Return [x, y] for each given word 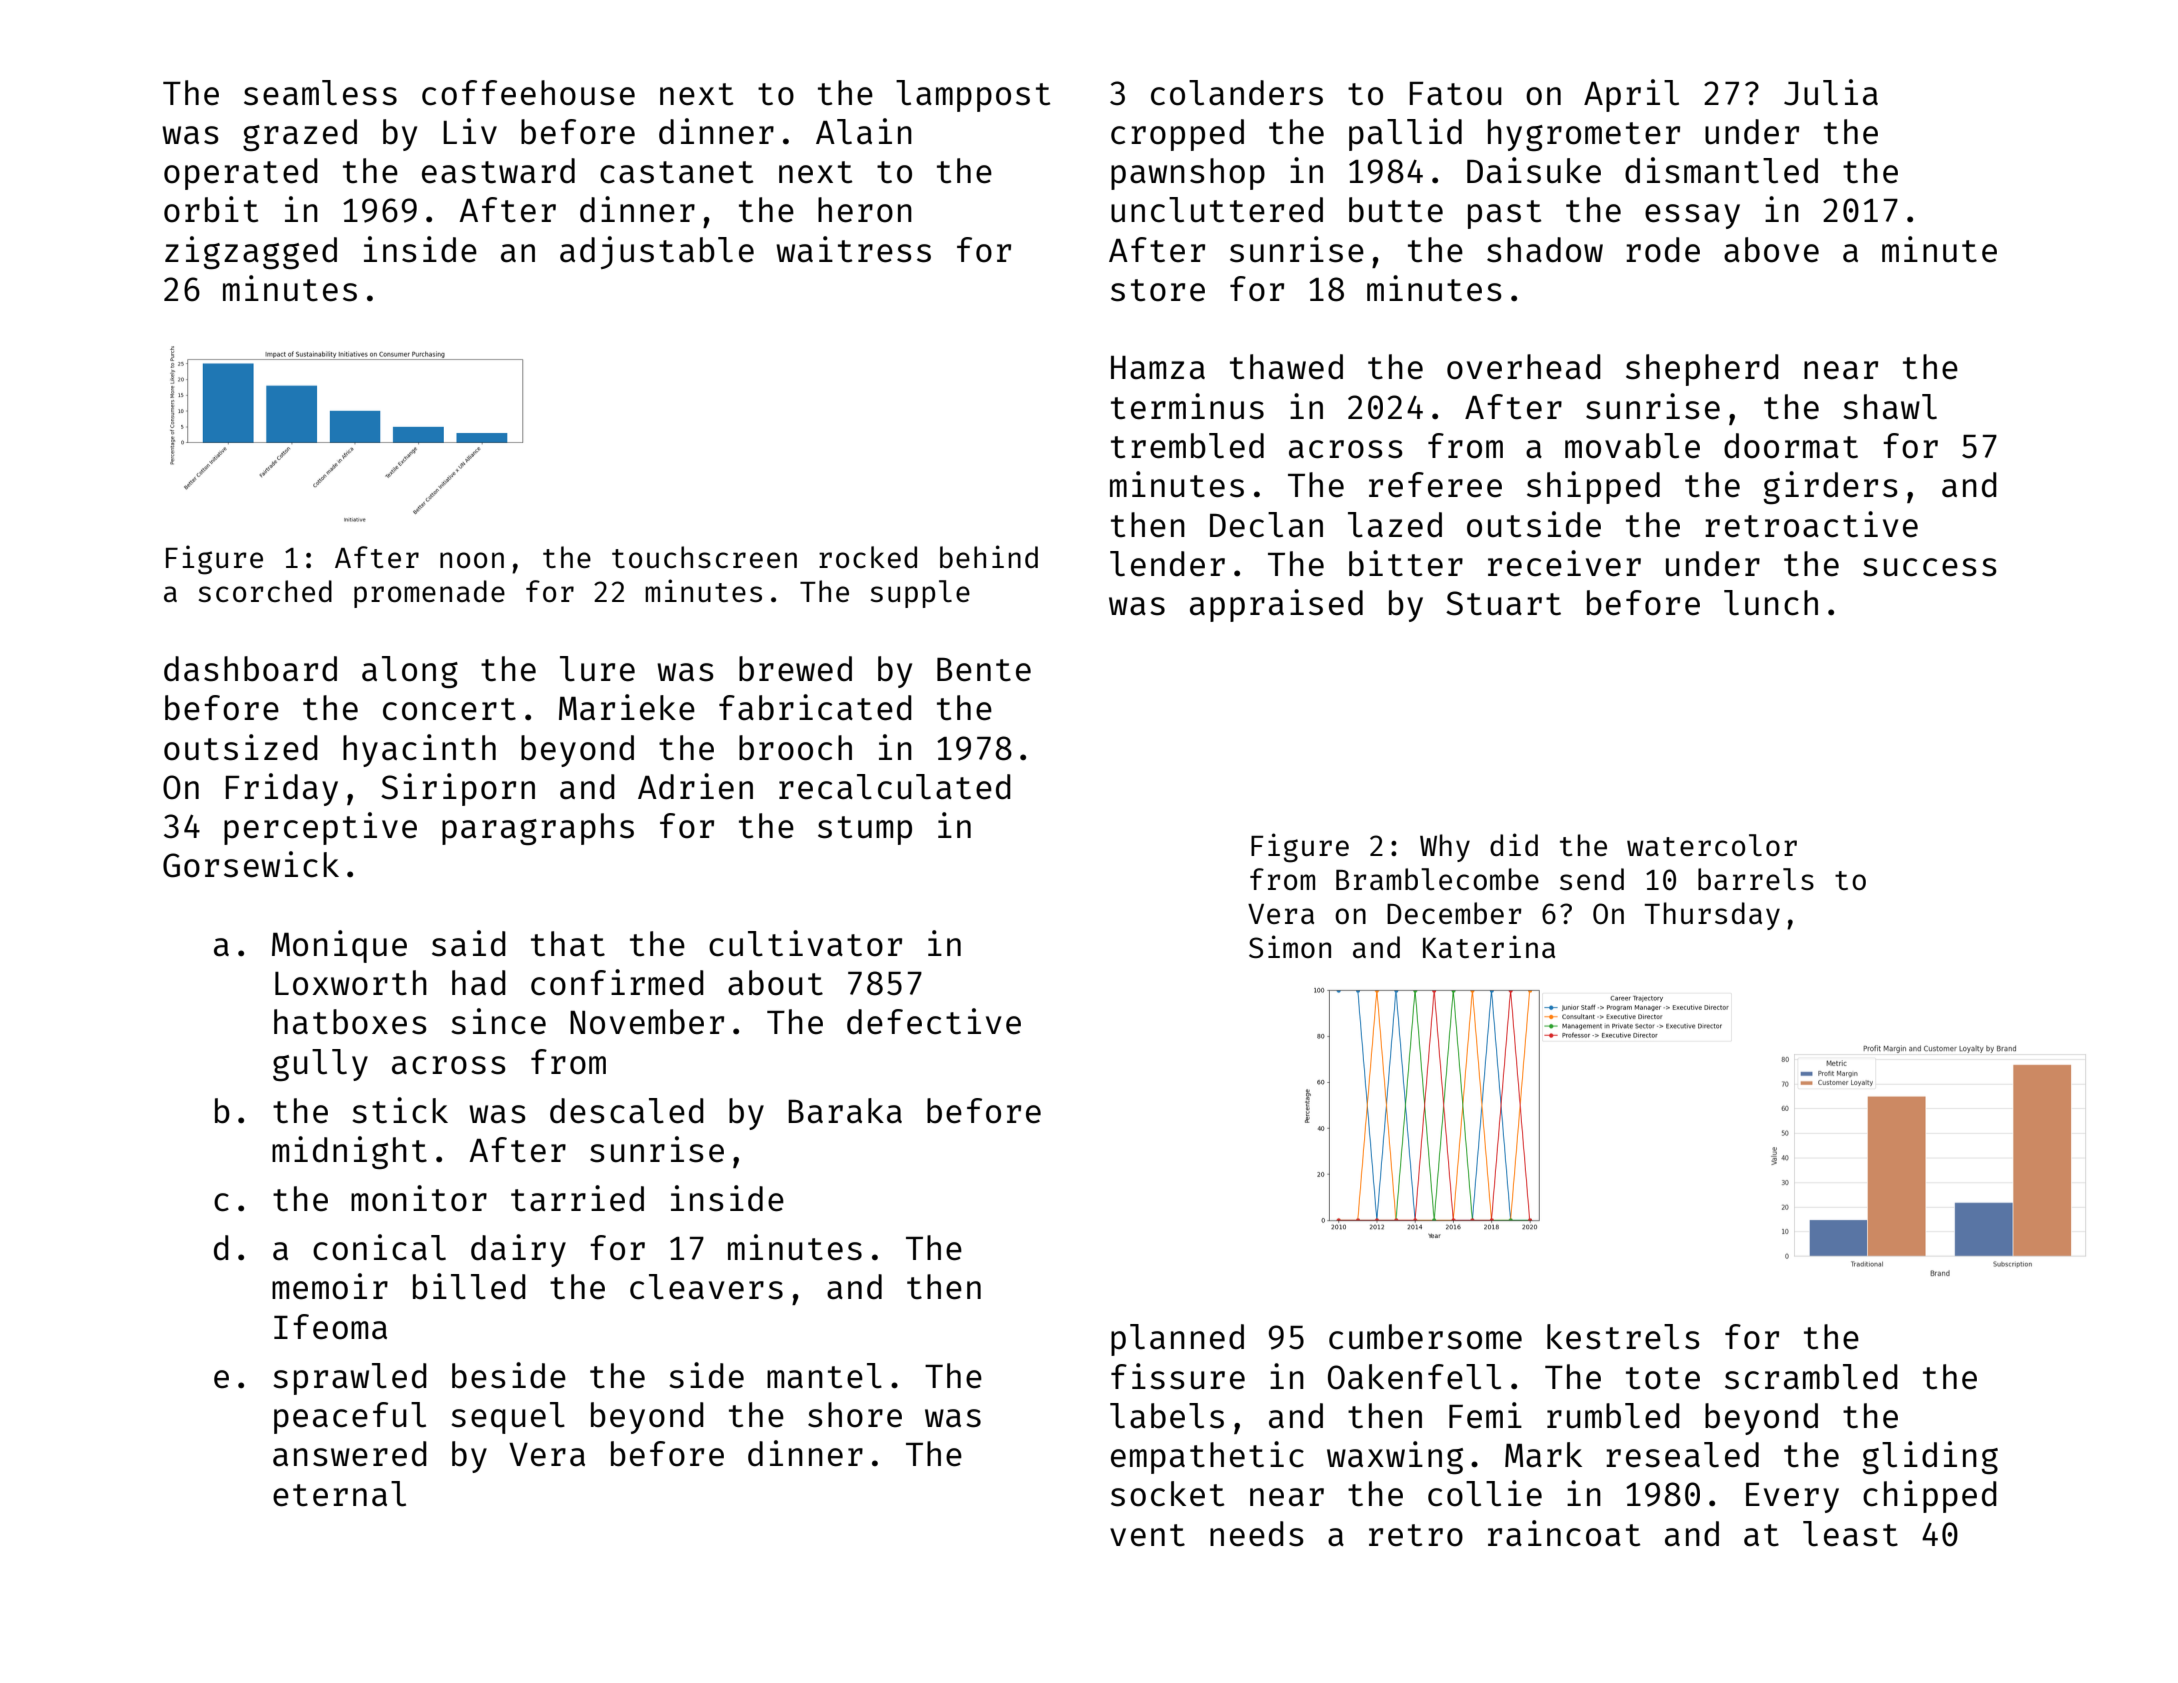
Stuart [1503, 603]
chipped [1930, 1496]
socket [1168, 1494]
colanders [1237, 93]
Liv [470, 131]
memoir [330, 1286]
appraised [1276, 605]
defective [934, 1021]
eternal [339, 1494]
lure [597, 669]
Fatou [1456, 94]
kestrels [1623, 1337]
